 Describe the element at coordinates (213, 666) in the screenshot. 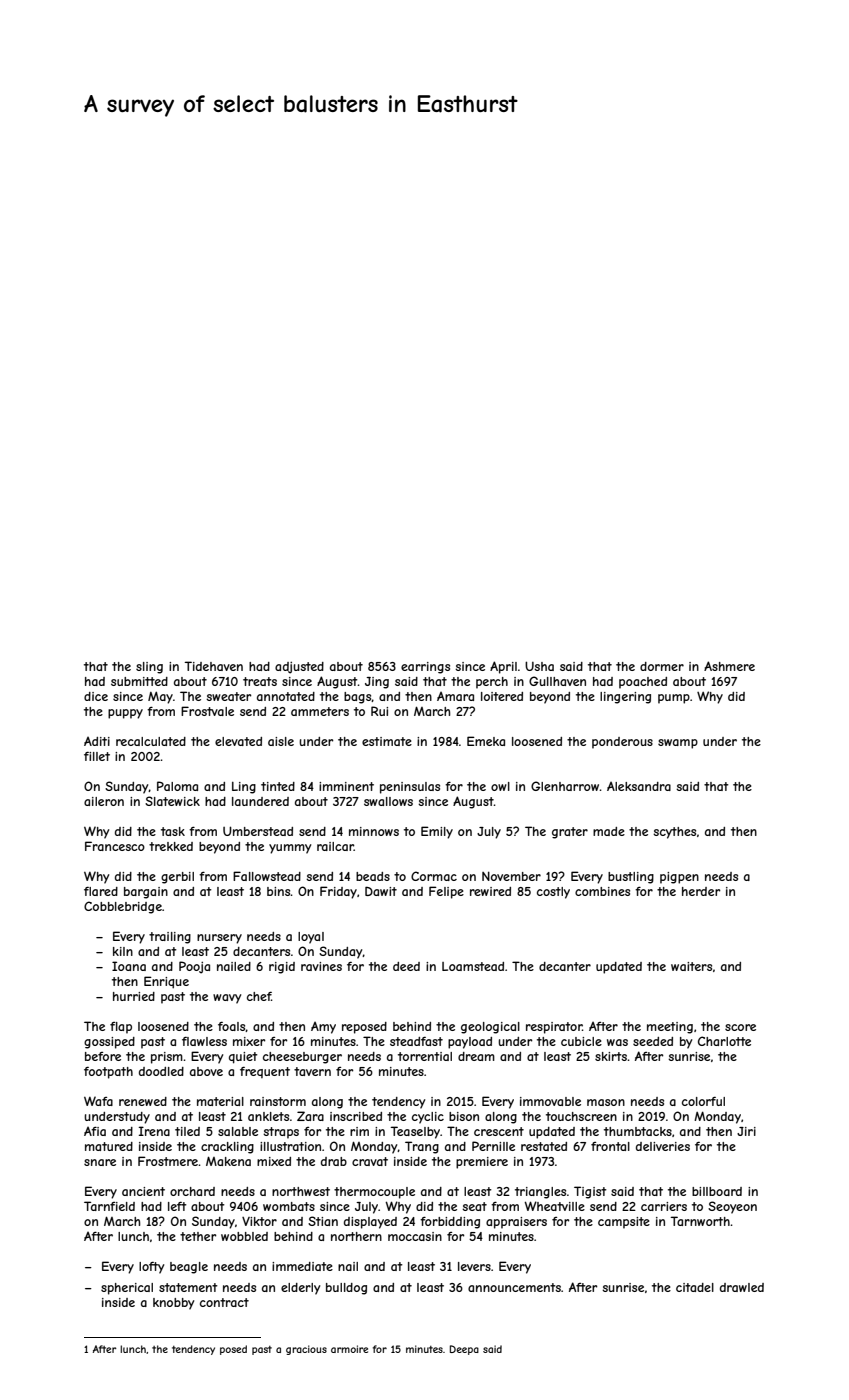

I see `Tidehaven` at that location.
